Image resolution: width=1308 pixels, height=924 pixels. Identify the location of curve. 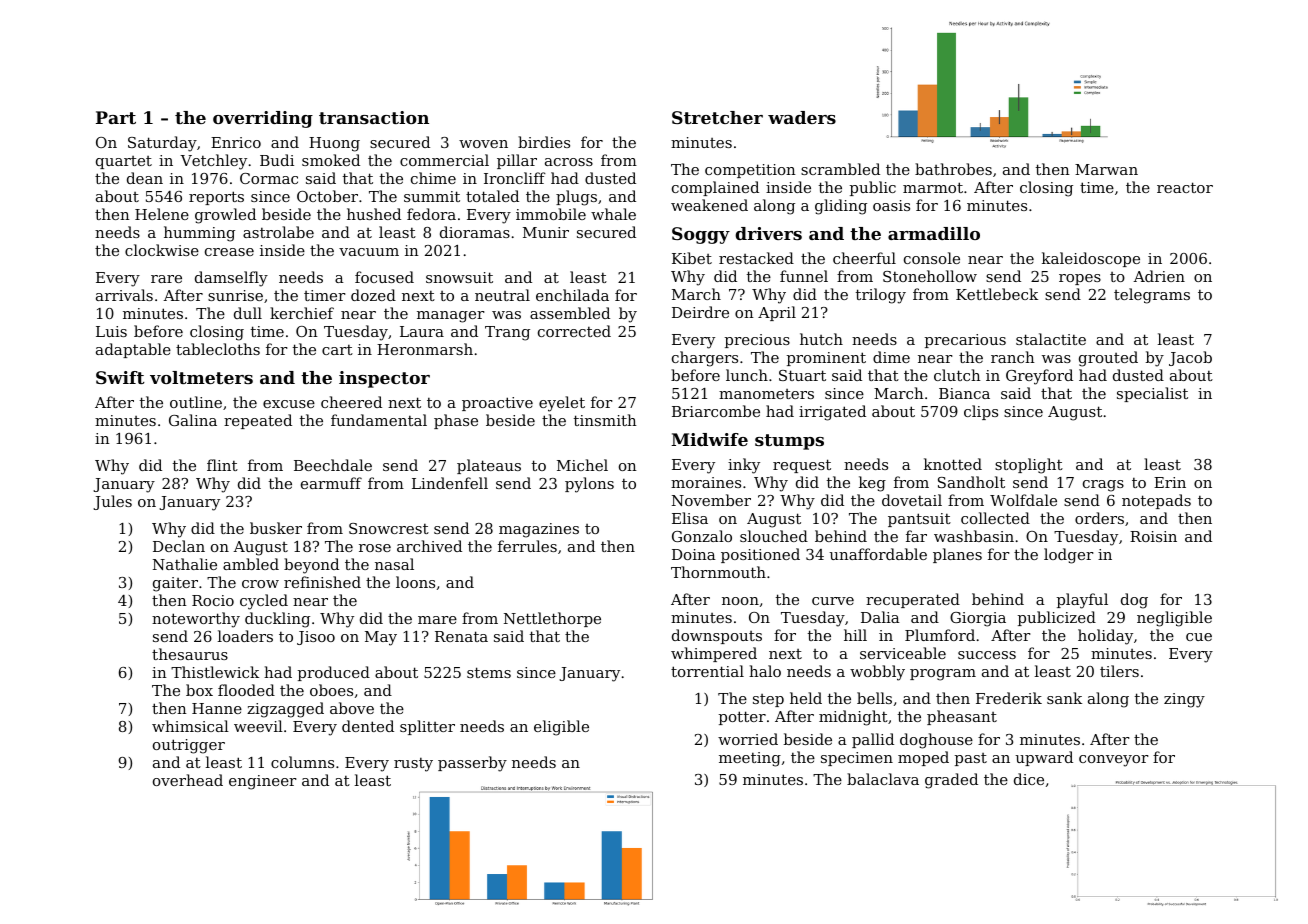
(833, 601).
